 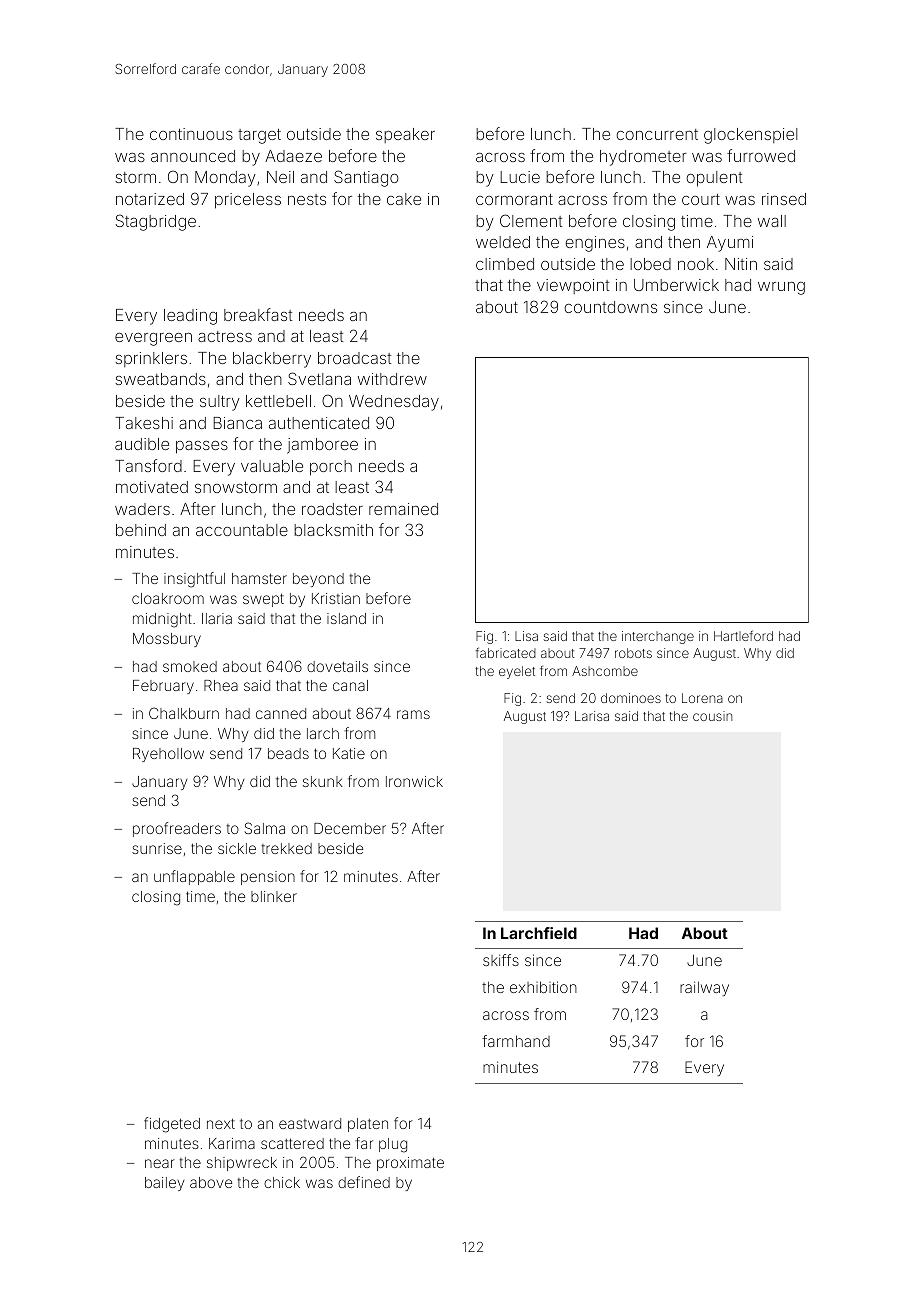 I want to click on glockenspiel, so click(x=750, y=136).
